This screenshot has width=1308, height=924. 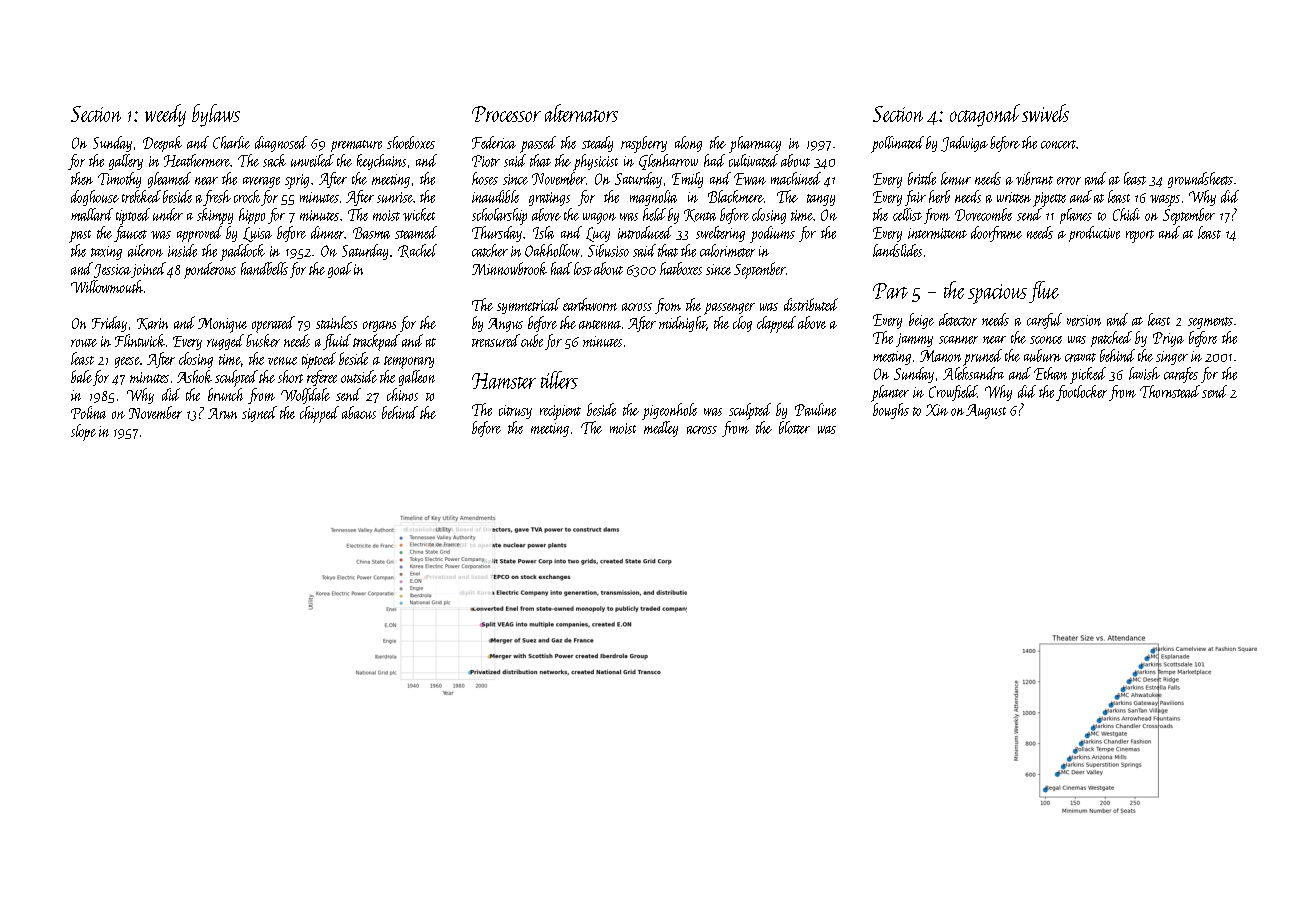 What do you see at coordinates (231, 142) in the screenshot?
I see `Charlie` at bounding box center [231, 142].
